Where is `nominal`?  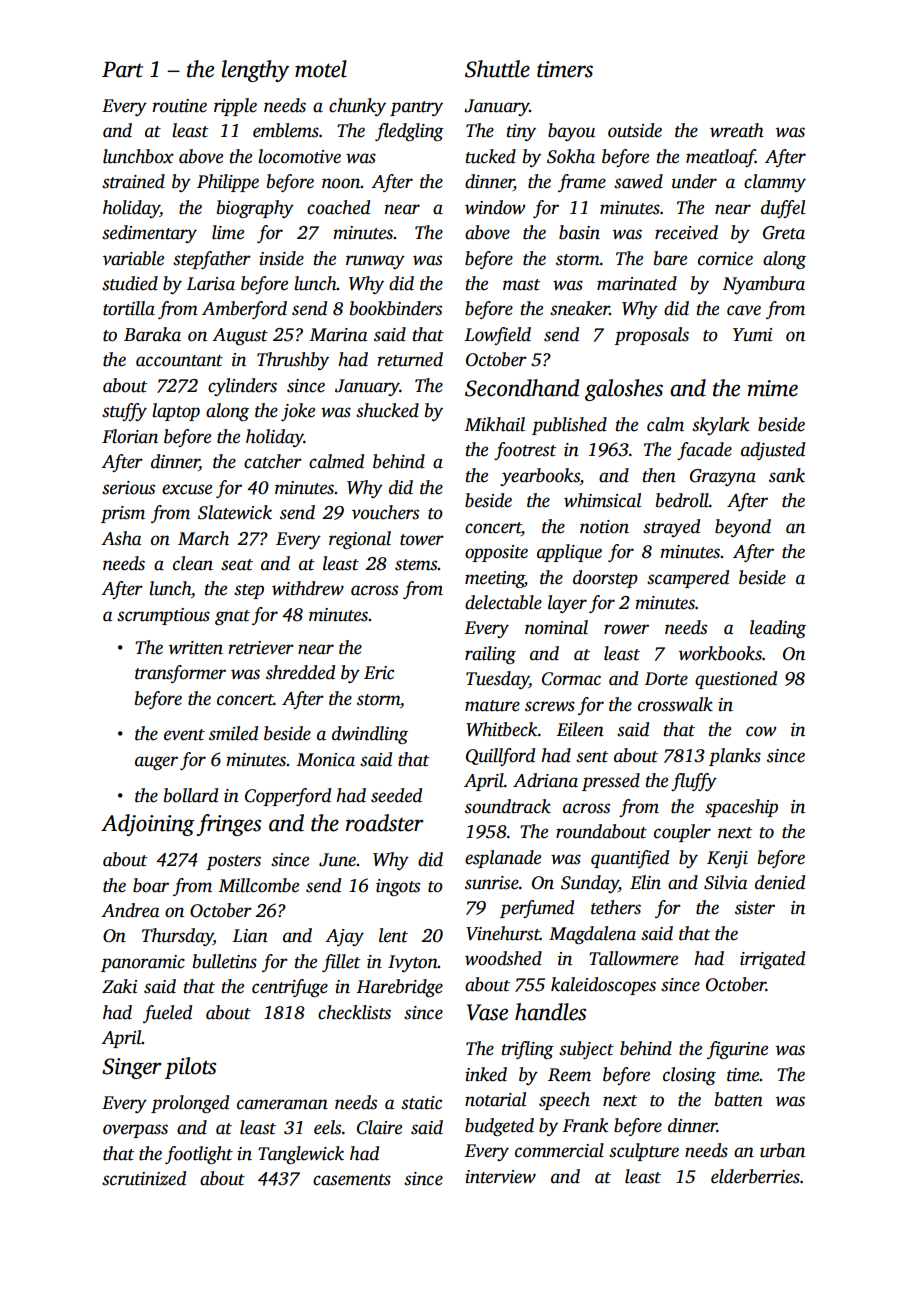 nominal is located at coordinates (556, 627).
